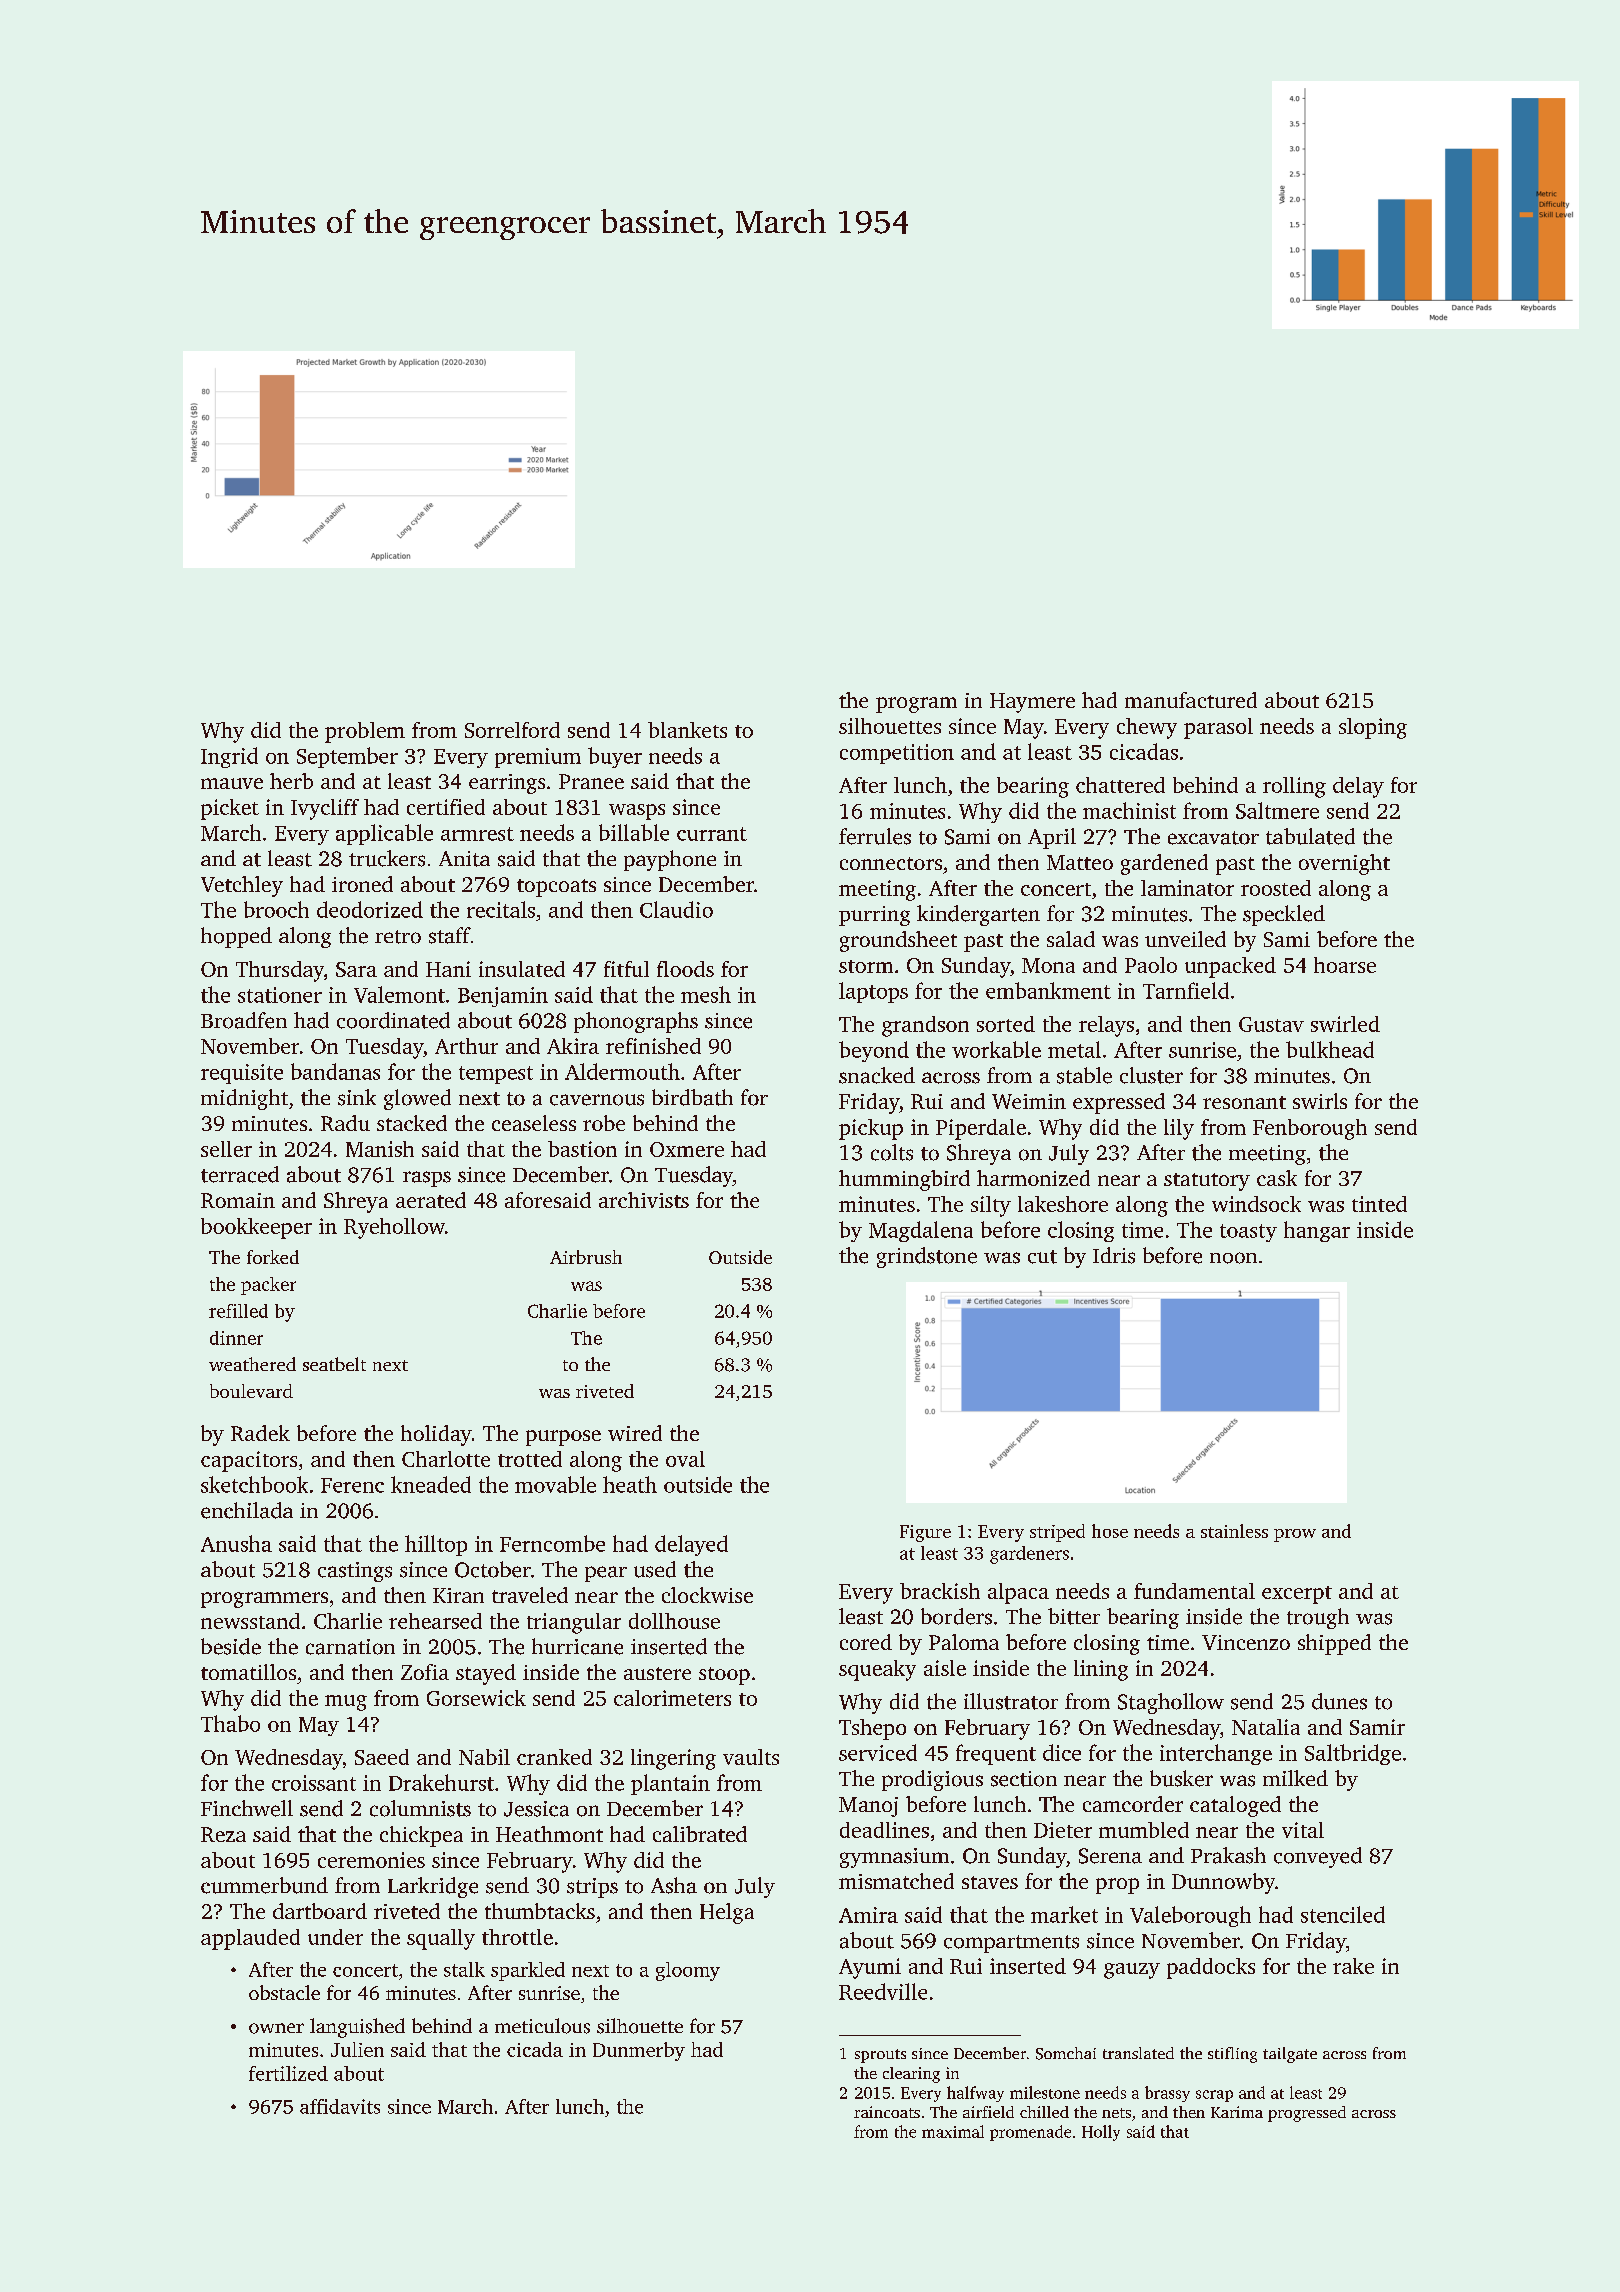  What do you see at coordinates (464, 1969) in the screenshot?
I see `stalk` at bounding box center [464, 1969].
